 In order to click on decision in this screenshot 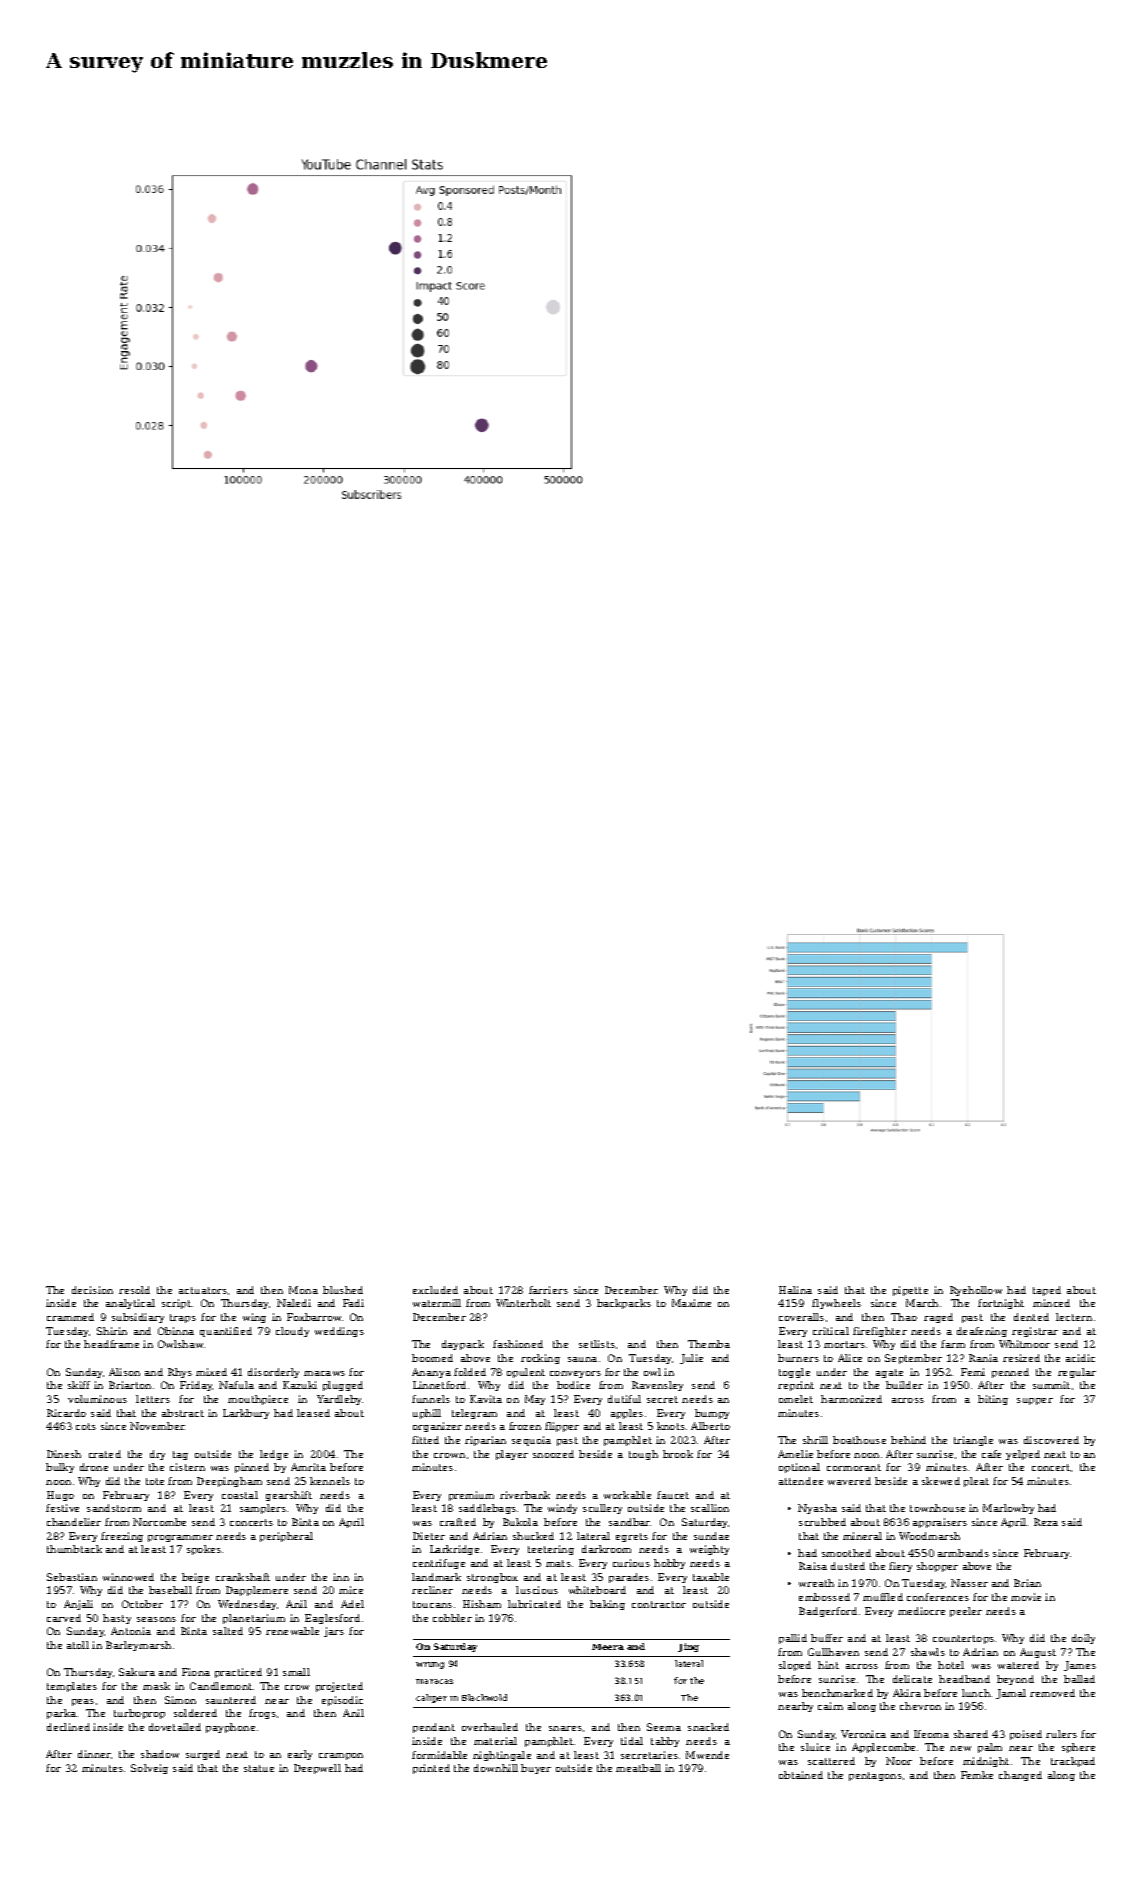, I will do `click(92, 1290)`.
